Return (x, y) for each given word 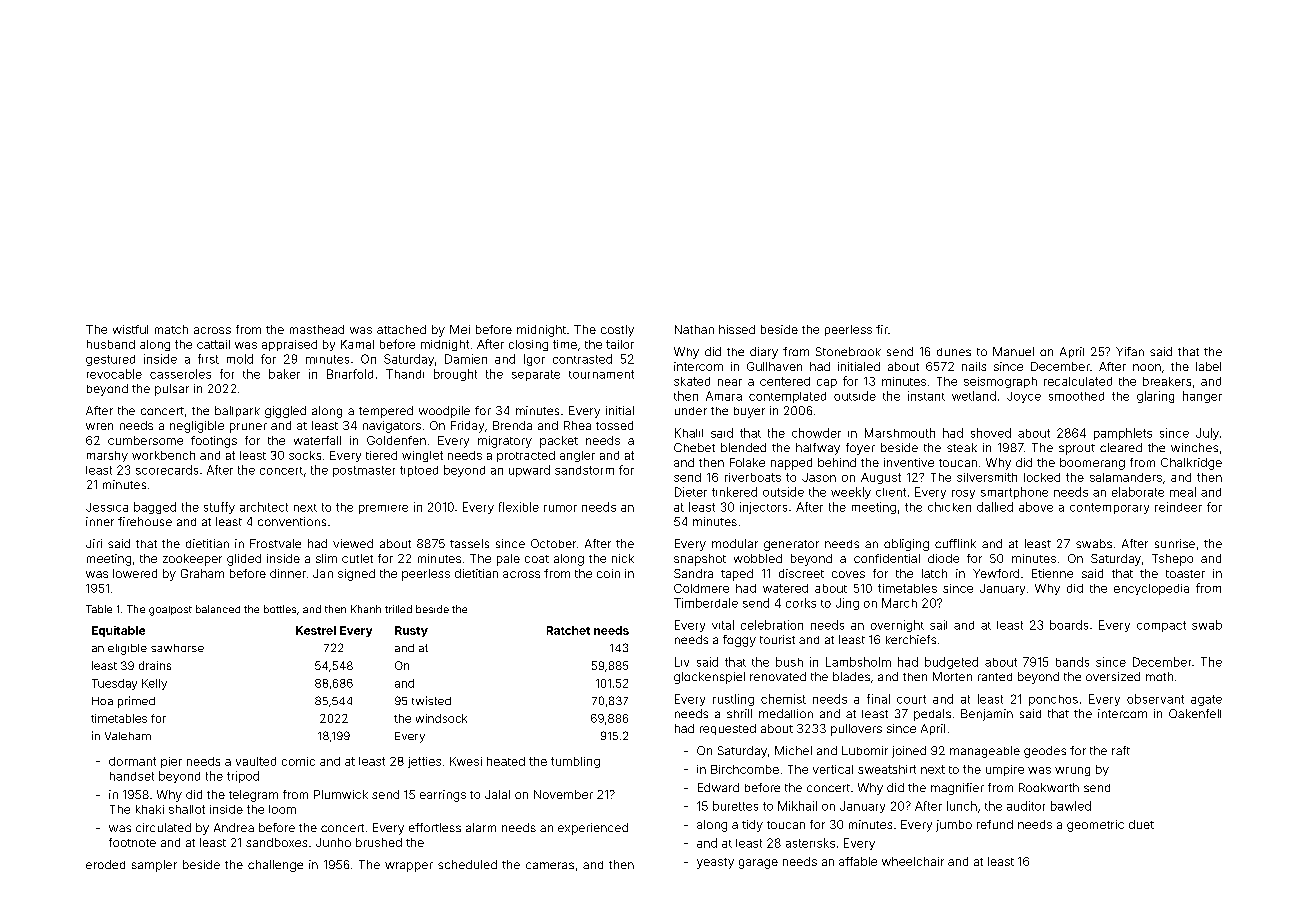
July (1207, 434)
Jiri (94, 543)
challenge (275, 866)
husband (111, 344)
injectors (763, 508)
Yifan (1130, 351)
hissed (737, 329)
